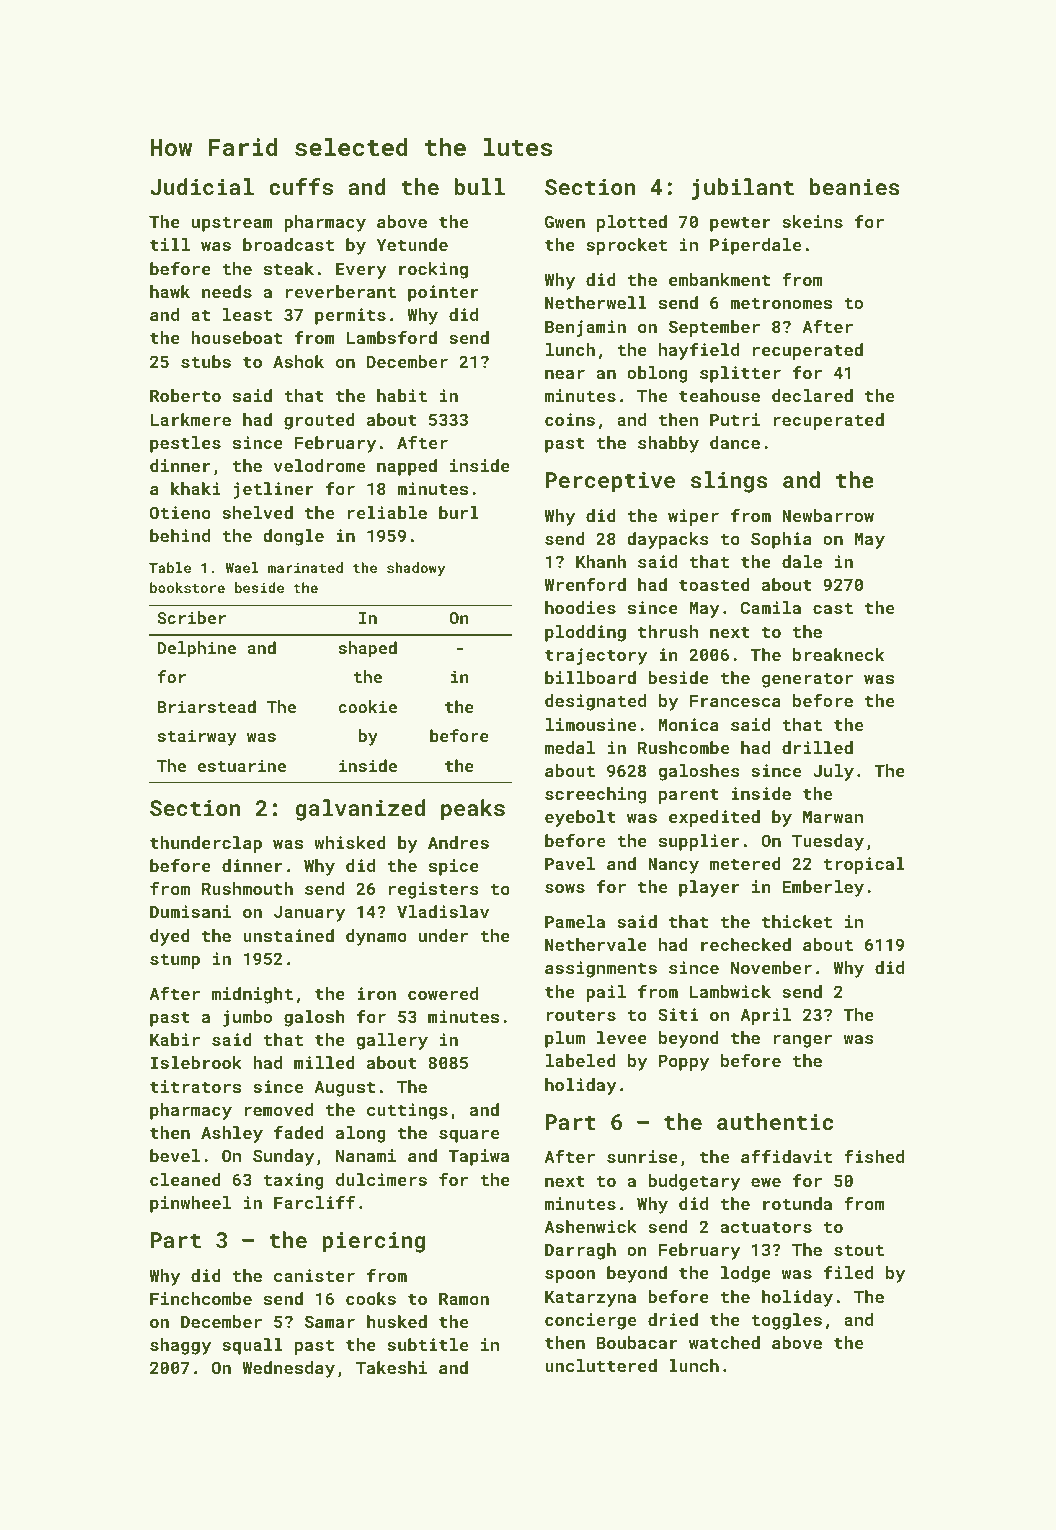 This screenshot has height=1530, width=1056. Describe the element at coordinates (207, 706) in the screenshot. I see `Briarstead` at that location.
